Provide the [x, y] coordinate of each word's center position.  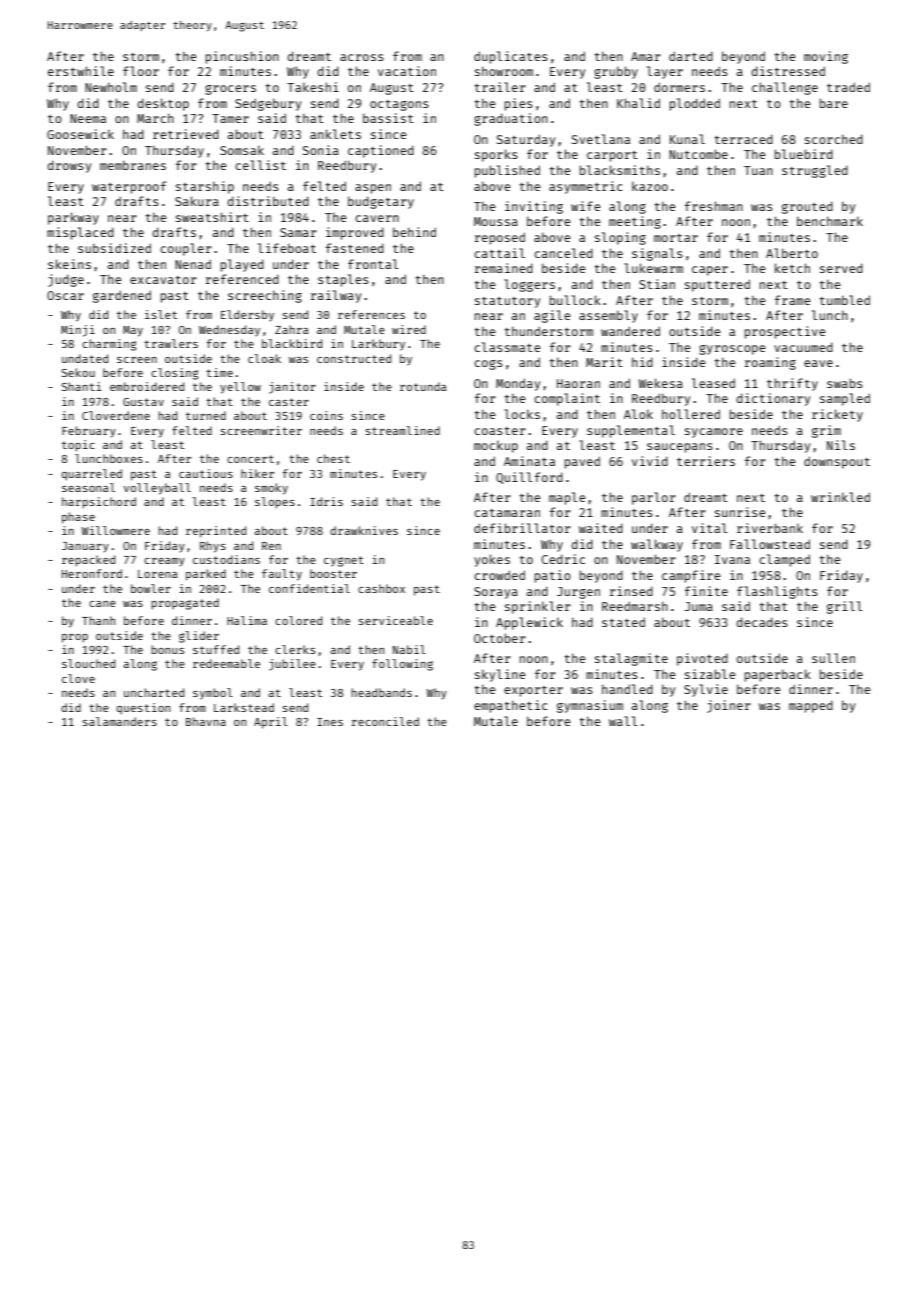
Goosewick [80, 134]
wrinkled [840, 497]
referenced [242, 279]
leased [713, 383]
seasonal [88, 487]
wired [409, 329]
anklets [335, 134]
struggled [815, 171]
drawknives [364, 530]
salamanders [120, 721]
